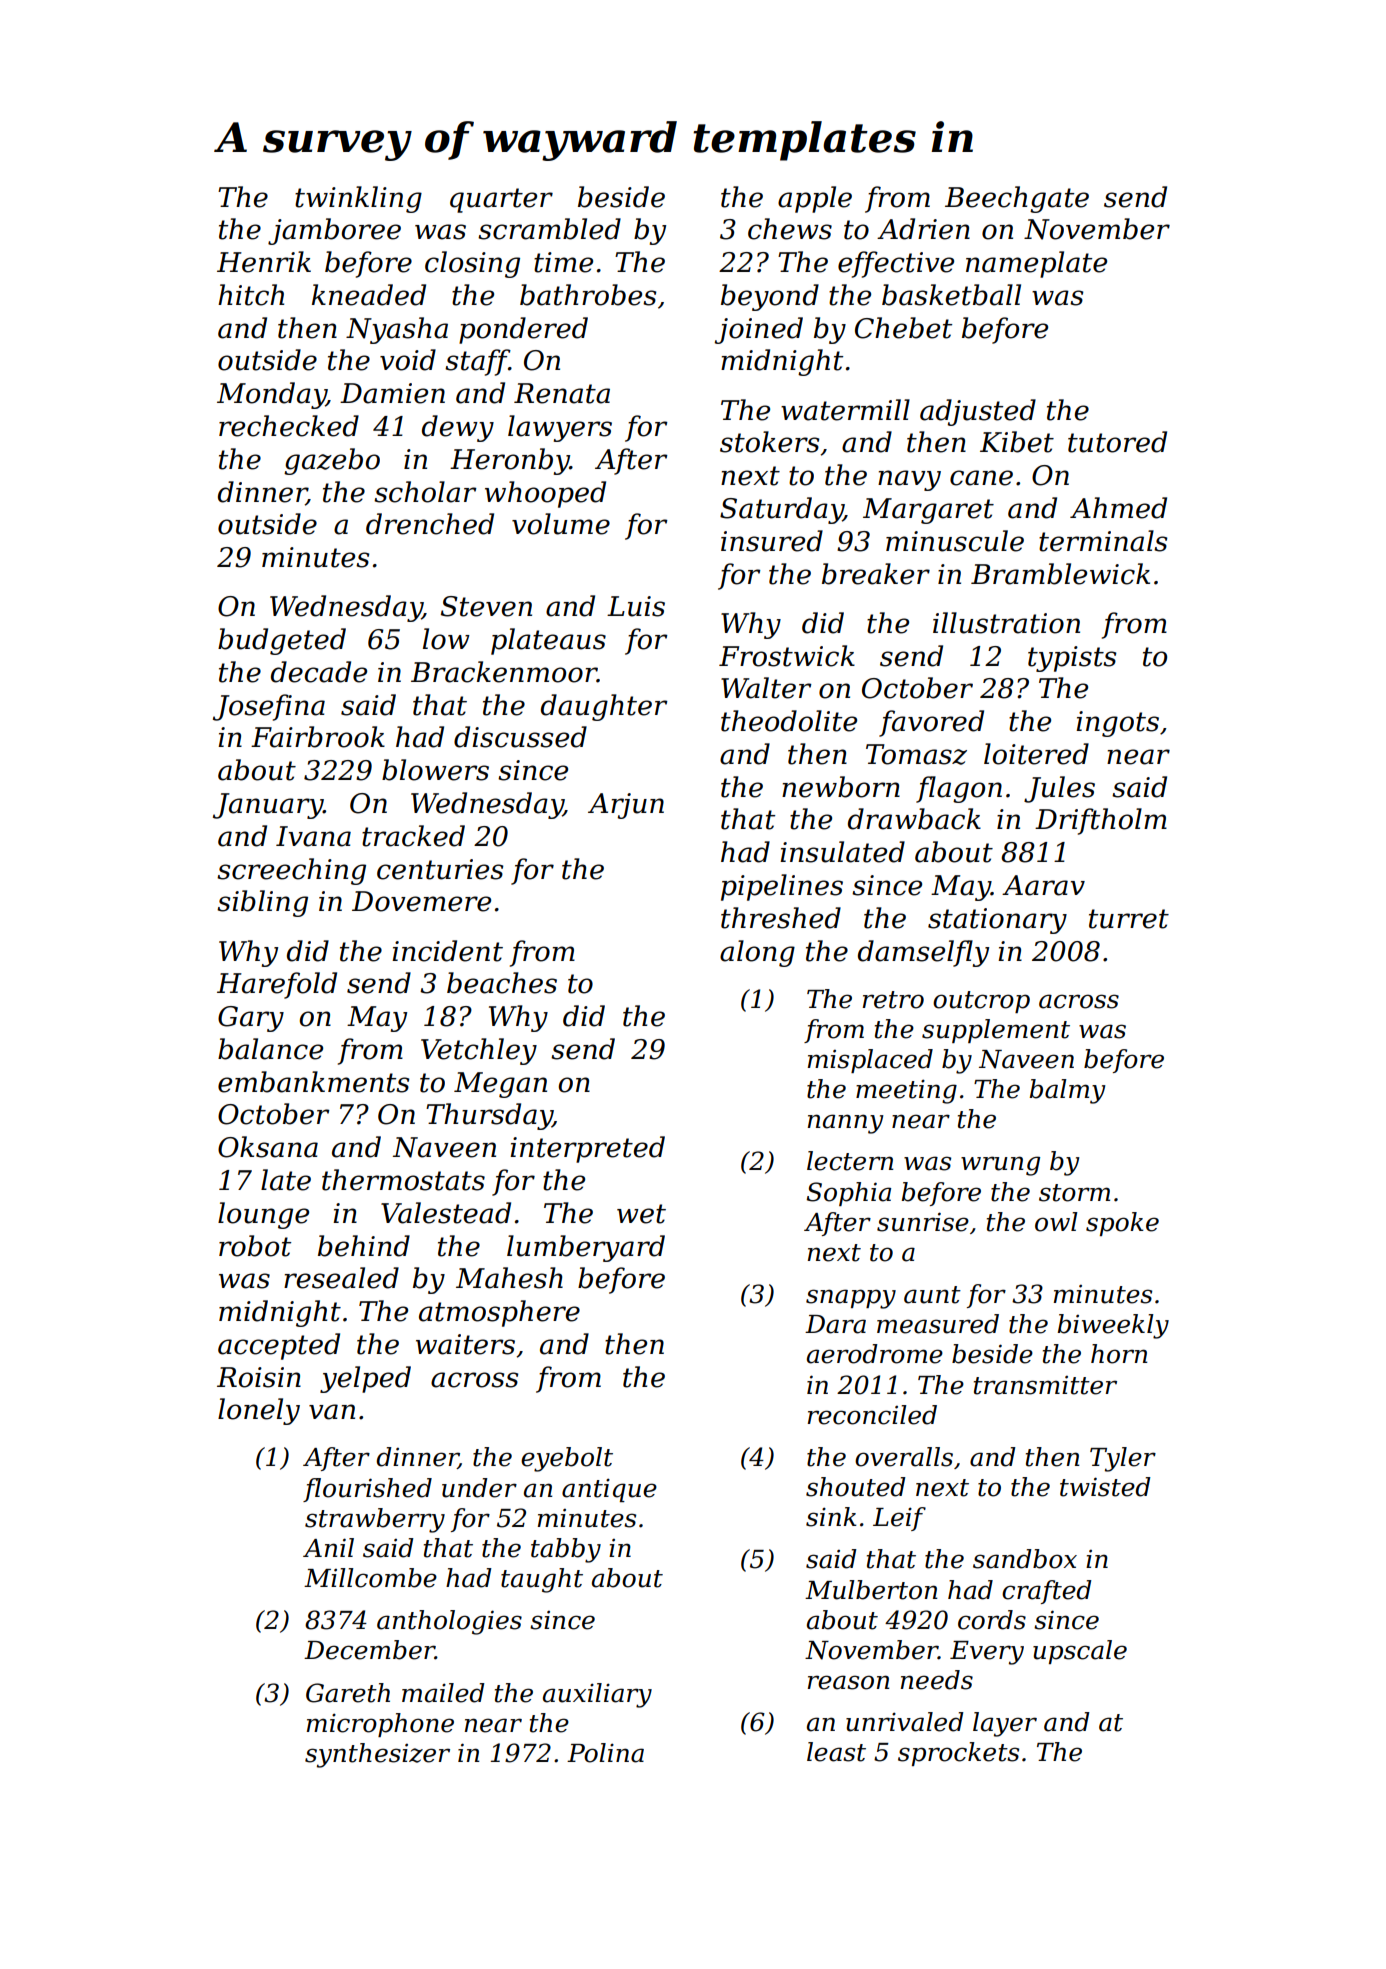  I want to click on apple, so click(815, 199).
